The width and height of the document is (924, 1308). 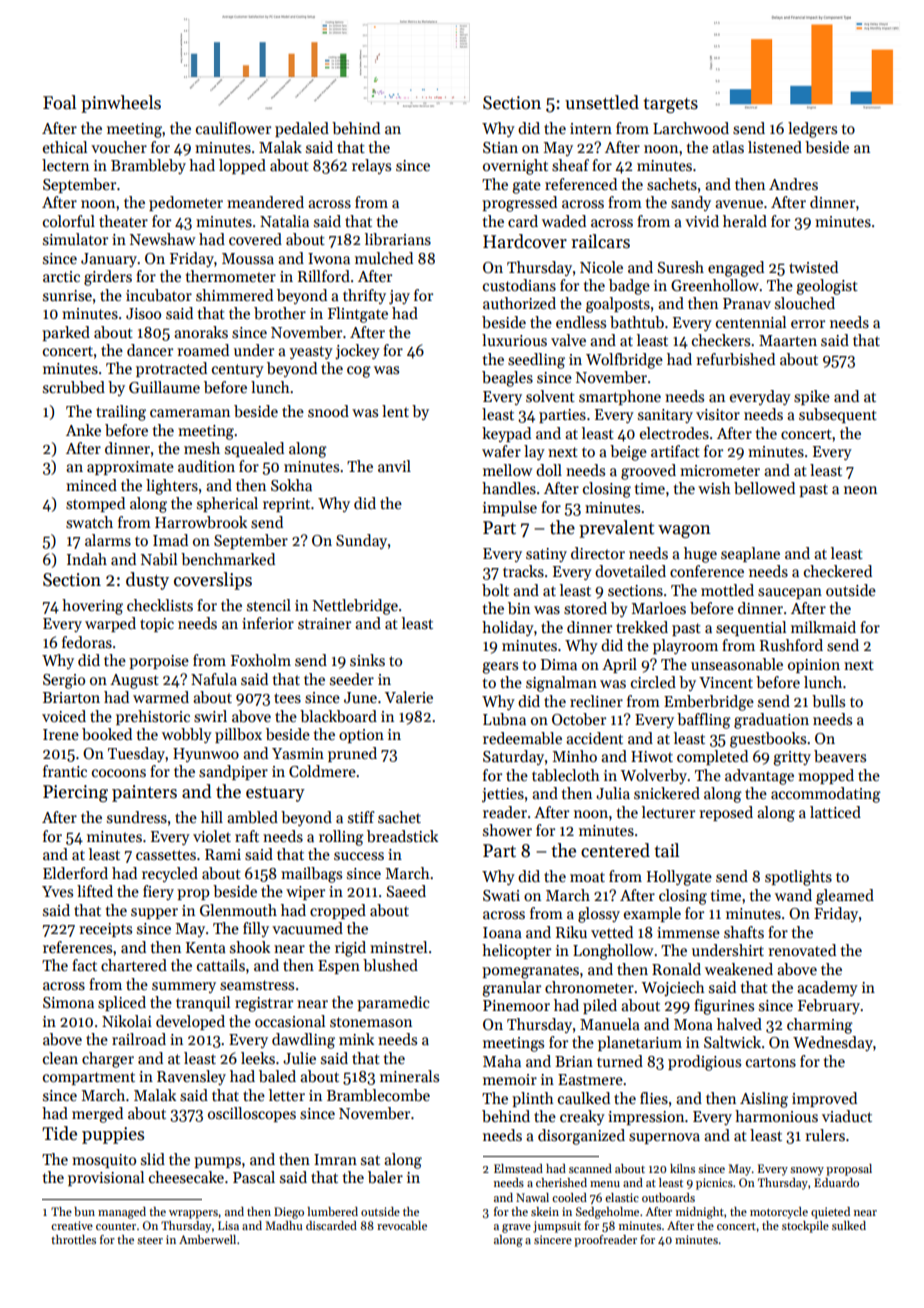 What do you see at coordinates (670, 105) in the document?
I see `targets` at bounding box center [670, 105].
